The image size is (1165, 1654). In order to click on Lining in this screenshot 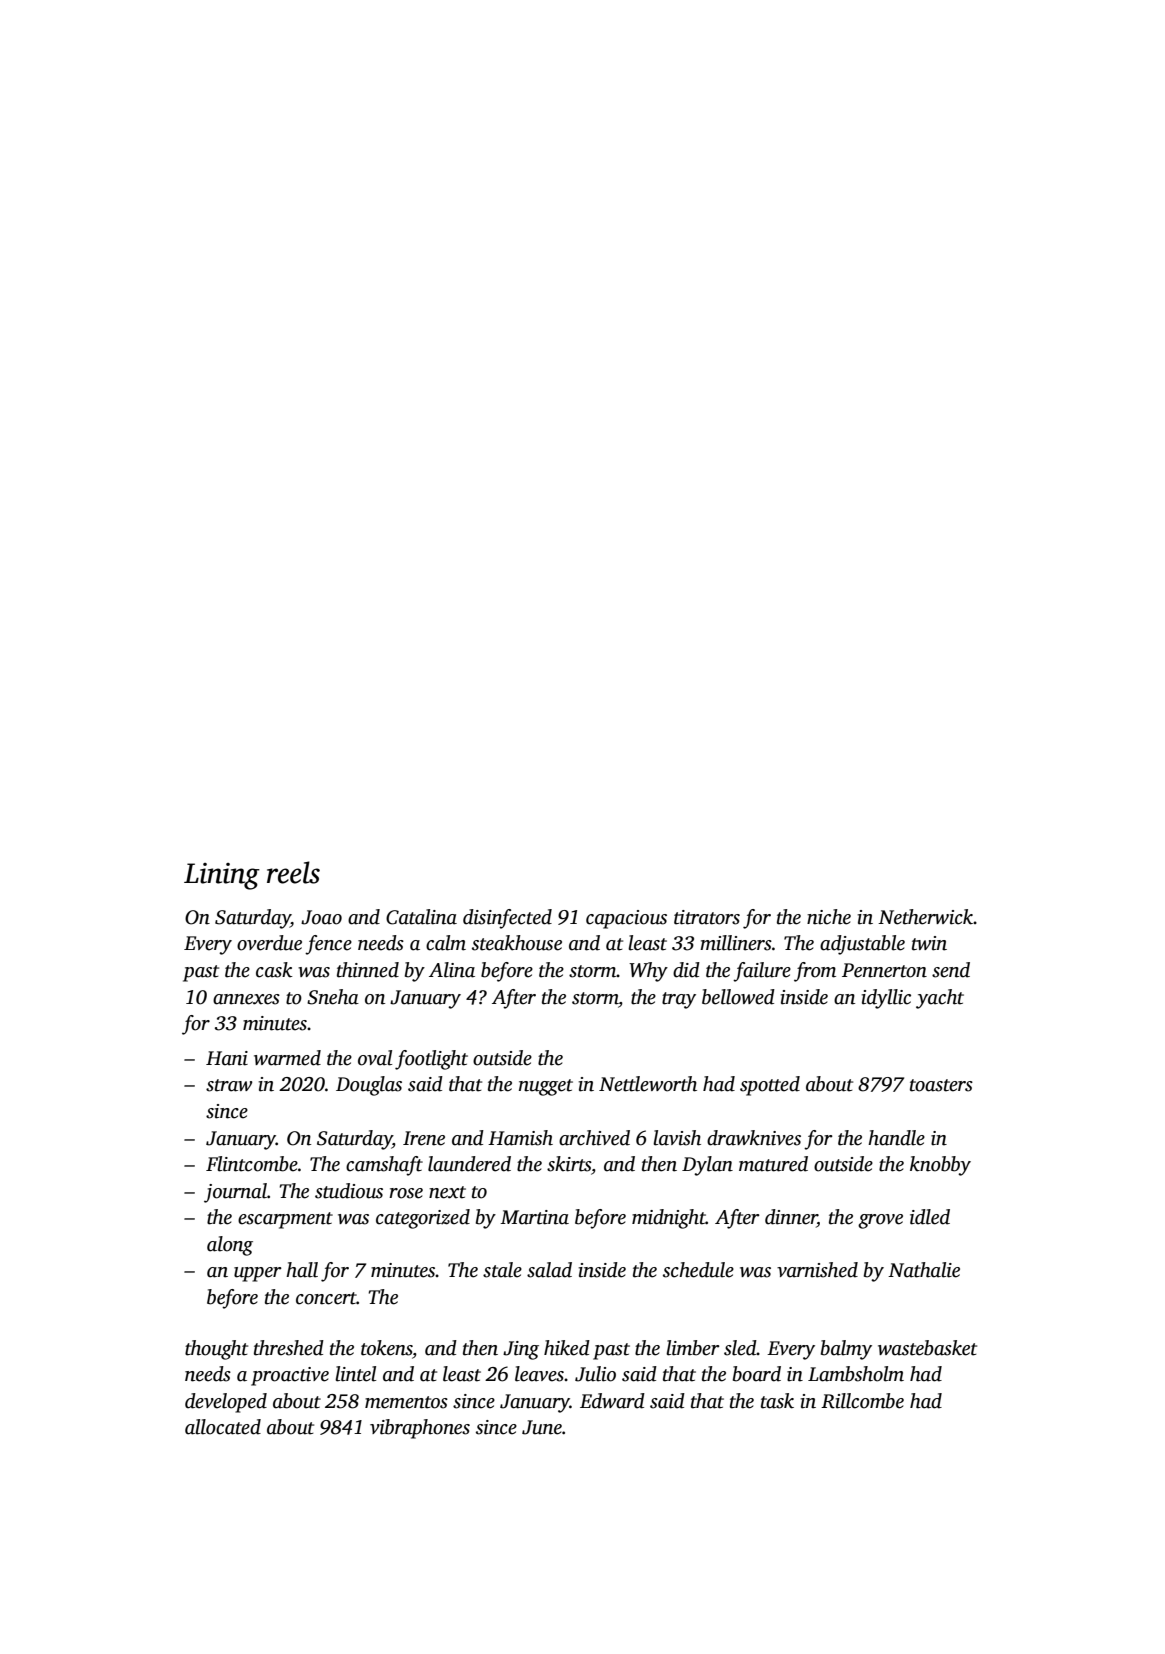, I will do `click(222, 876)`.
